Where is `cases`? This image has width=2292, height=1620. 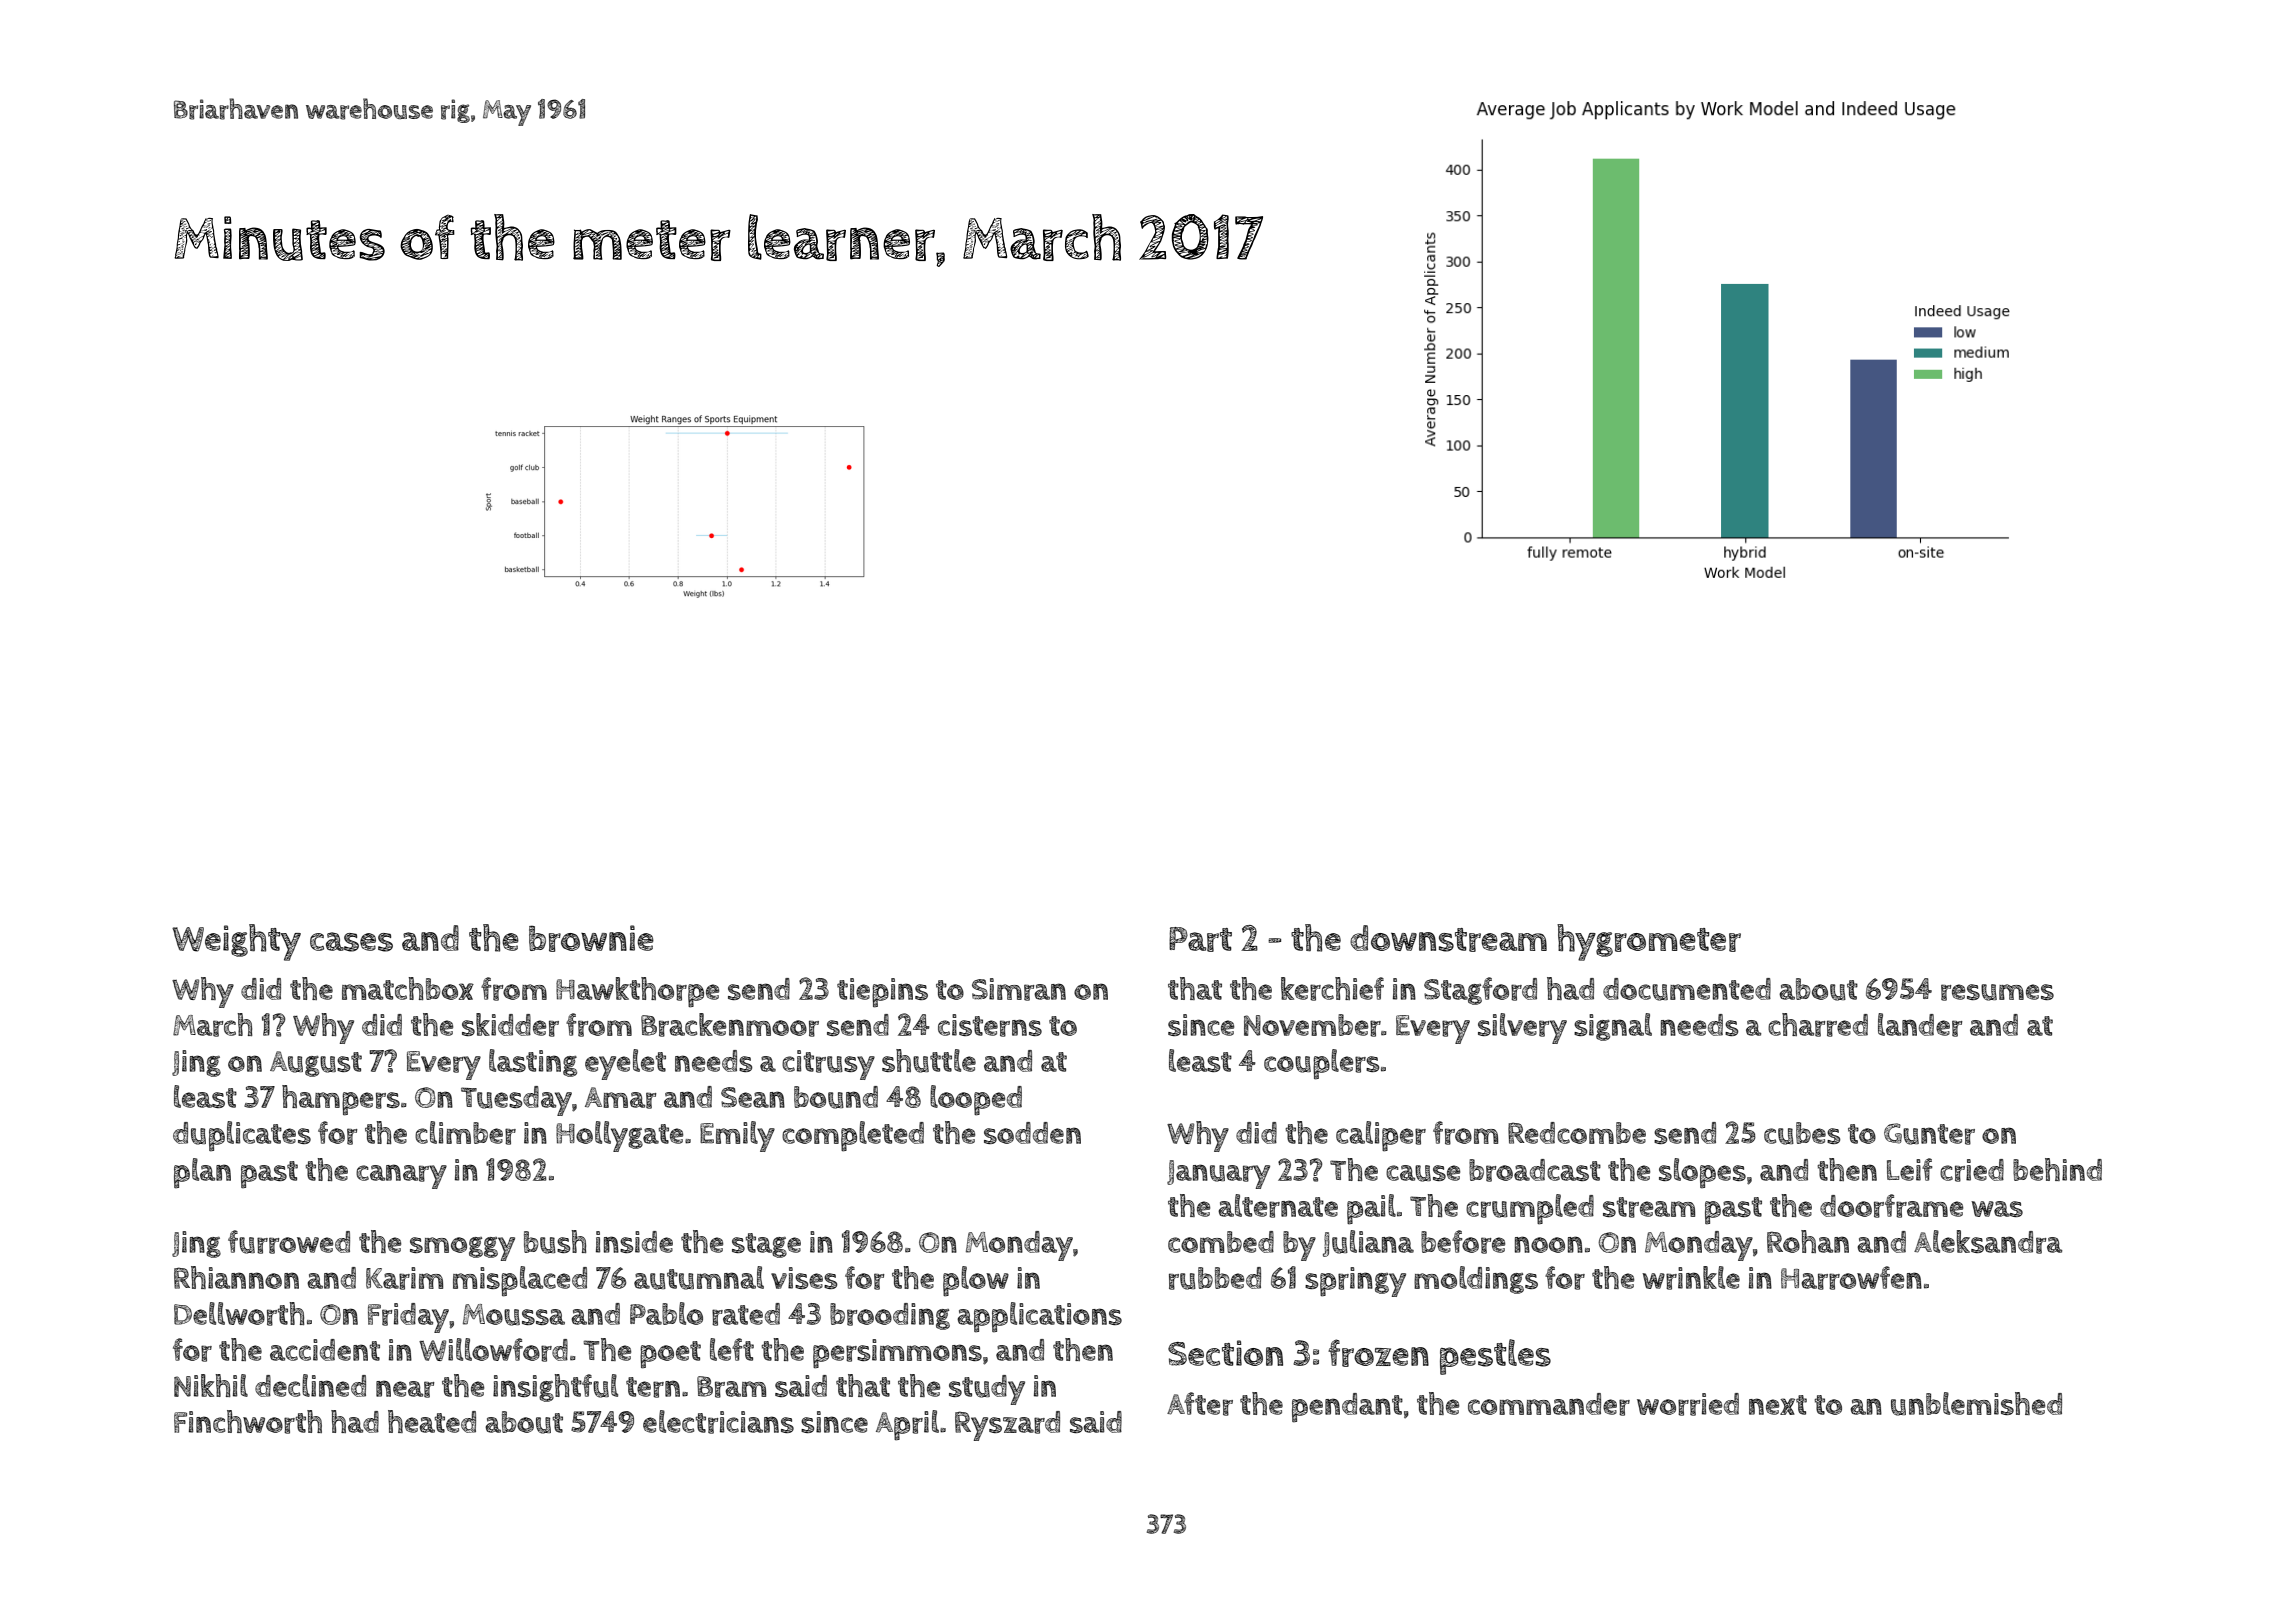
cases is located at coordinates (351, 942).
